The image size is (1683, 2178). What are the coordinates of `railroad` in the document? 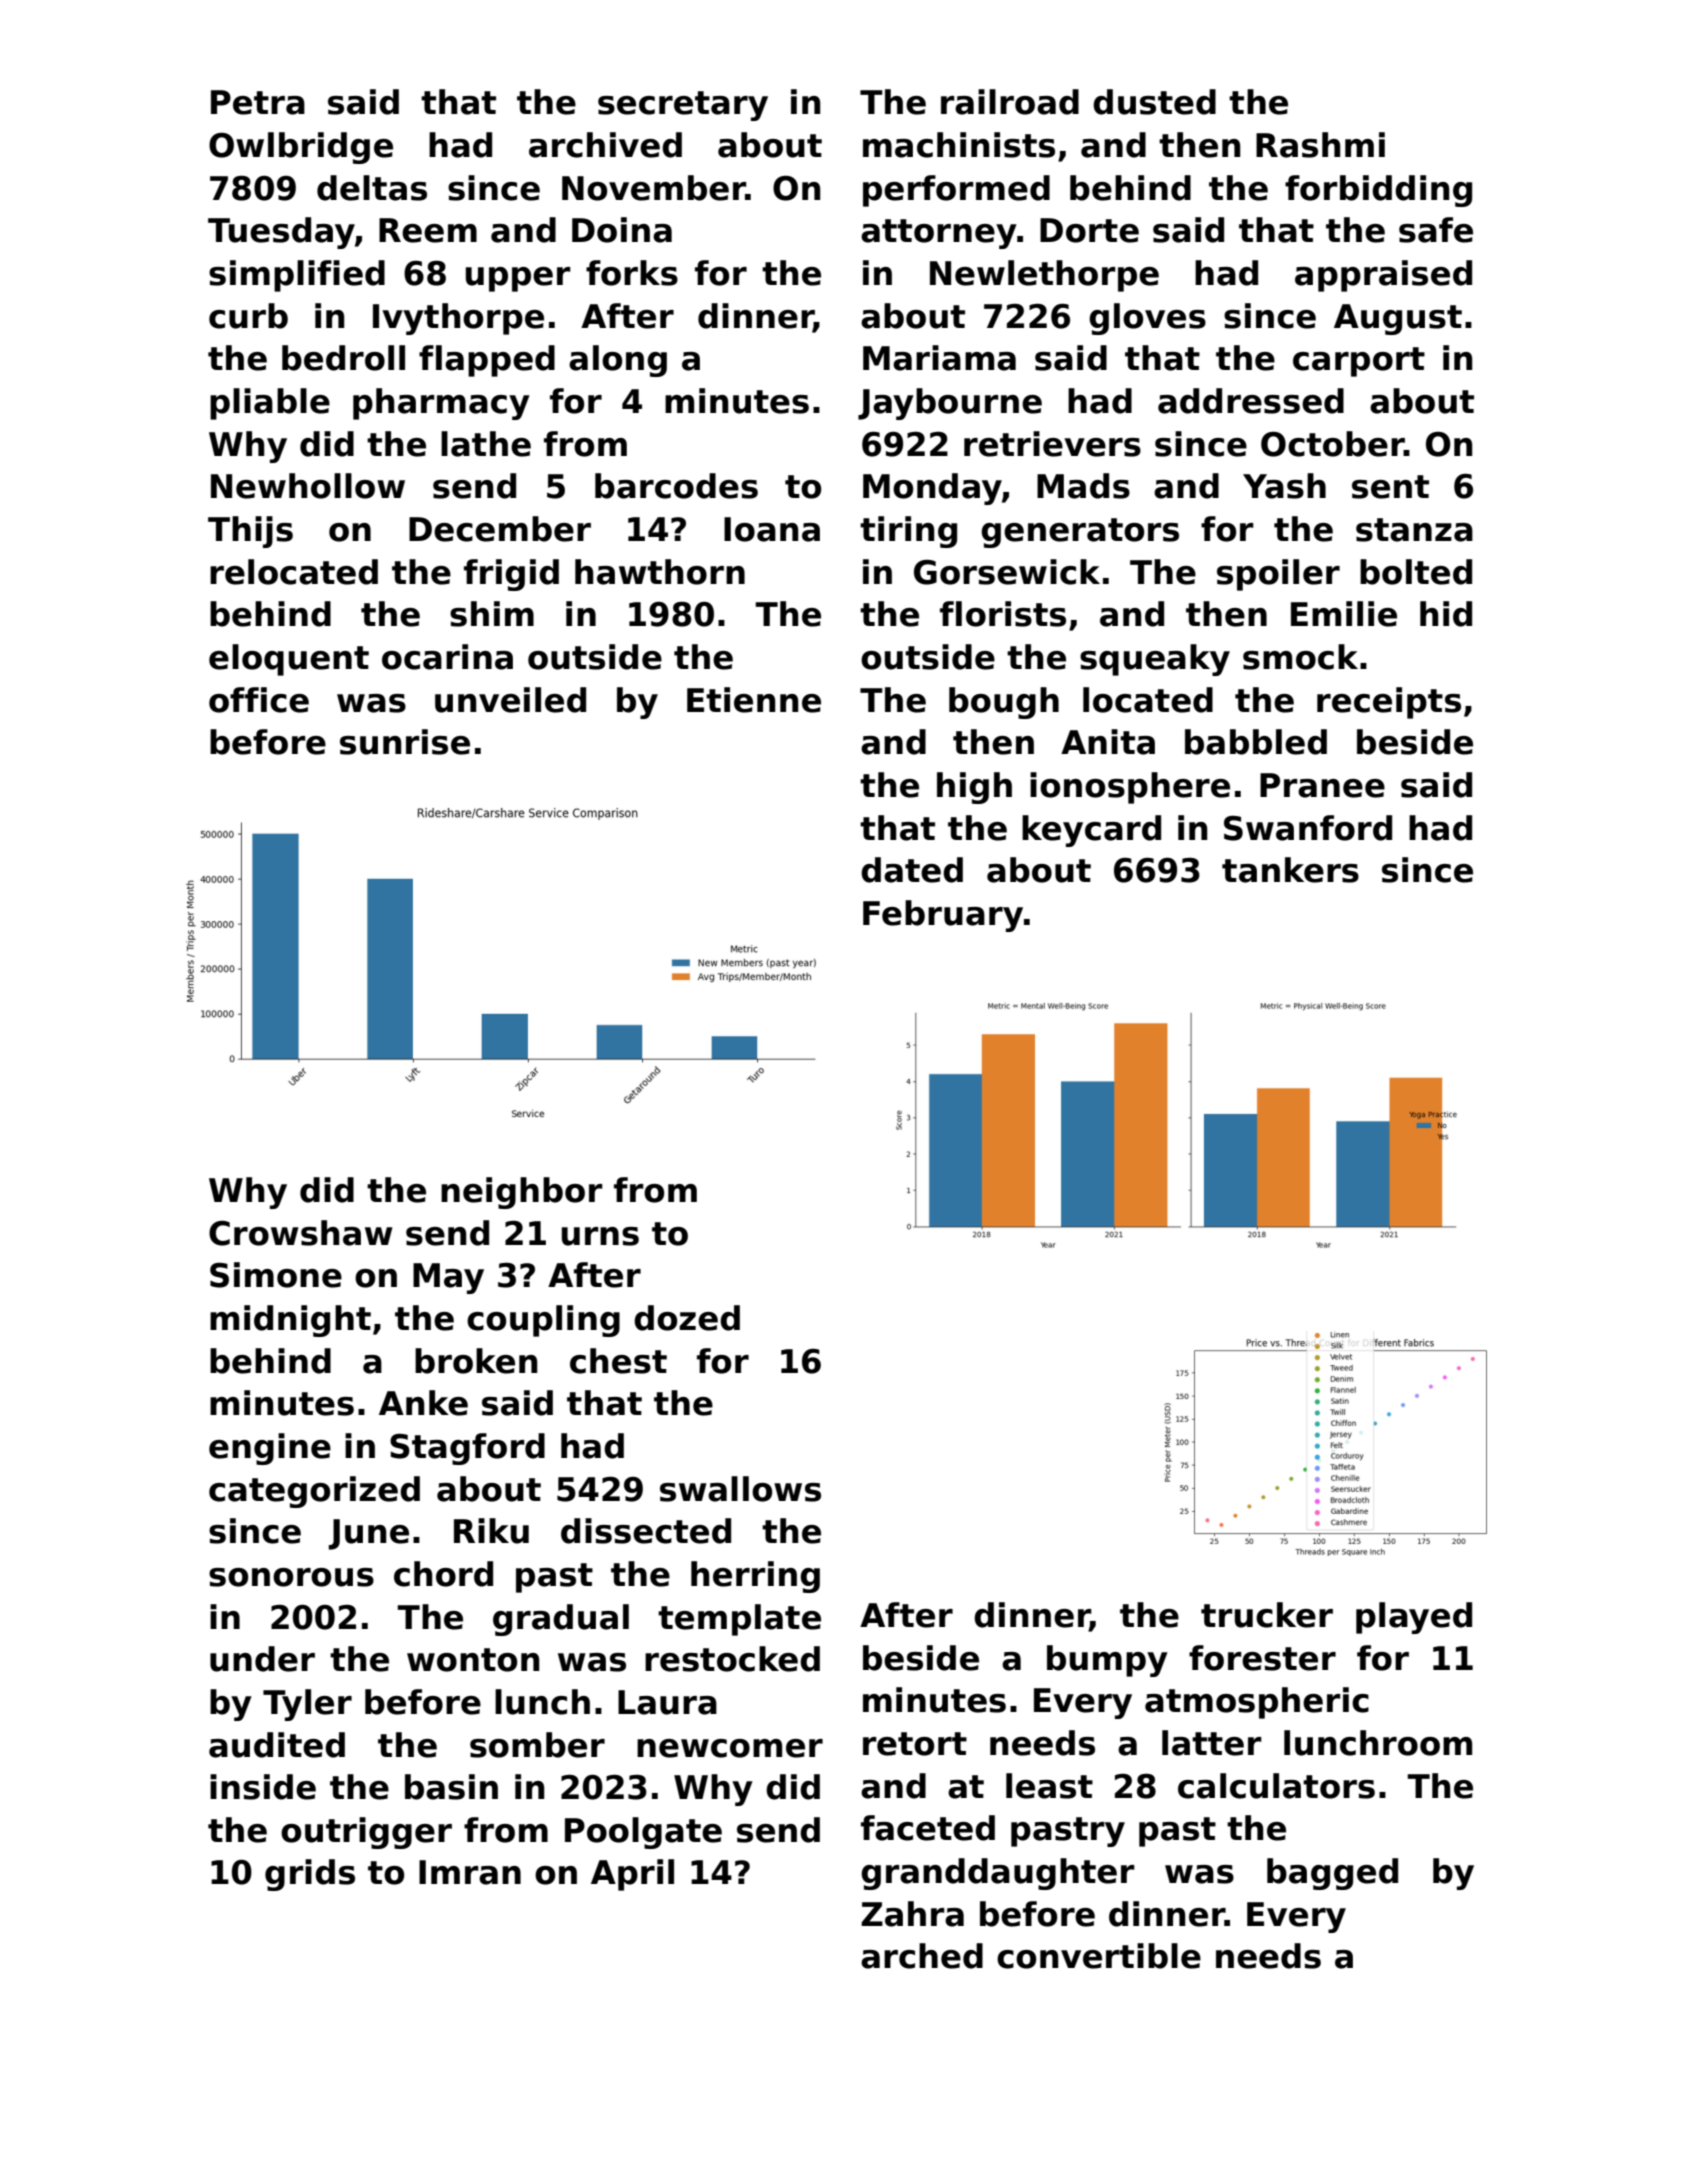 It's located at (1010, 102).
